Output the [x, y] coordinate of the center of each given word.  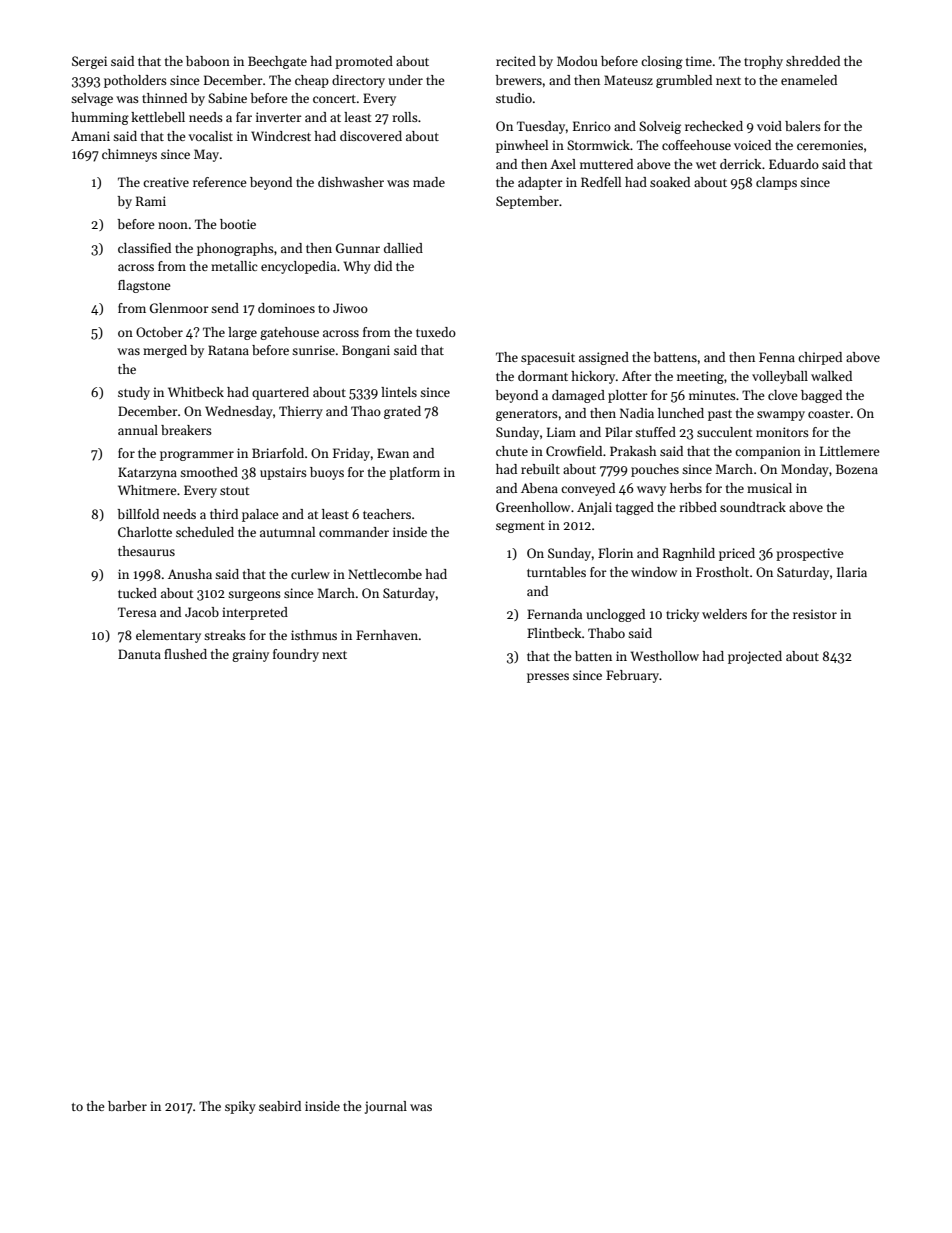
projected [755, 657]
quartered [280, 393]
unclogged [615, 615]
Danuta [139, 654]
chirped [820, 358]
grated [402, 412]
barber [127, 1106]
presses [548, 678]
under [405, 80]
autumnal [287, 532]
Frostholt [722, 572]
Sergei [89, 62]
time [699, 61]
